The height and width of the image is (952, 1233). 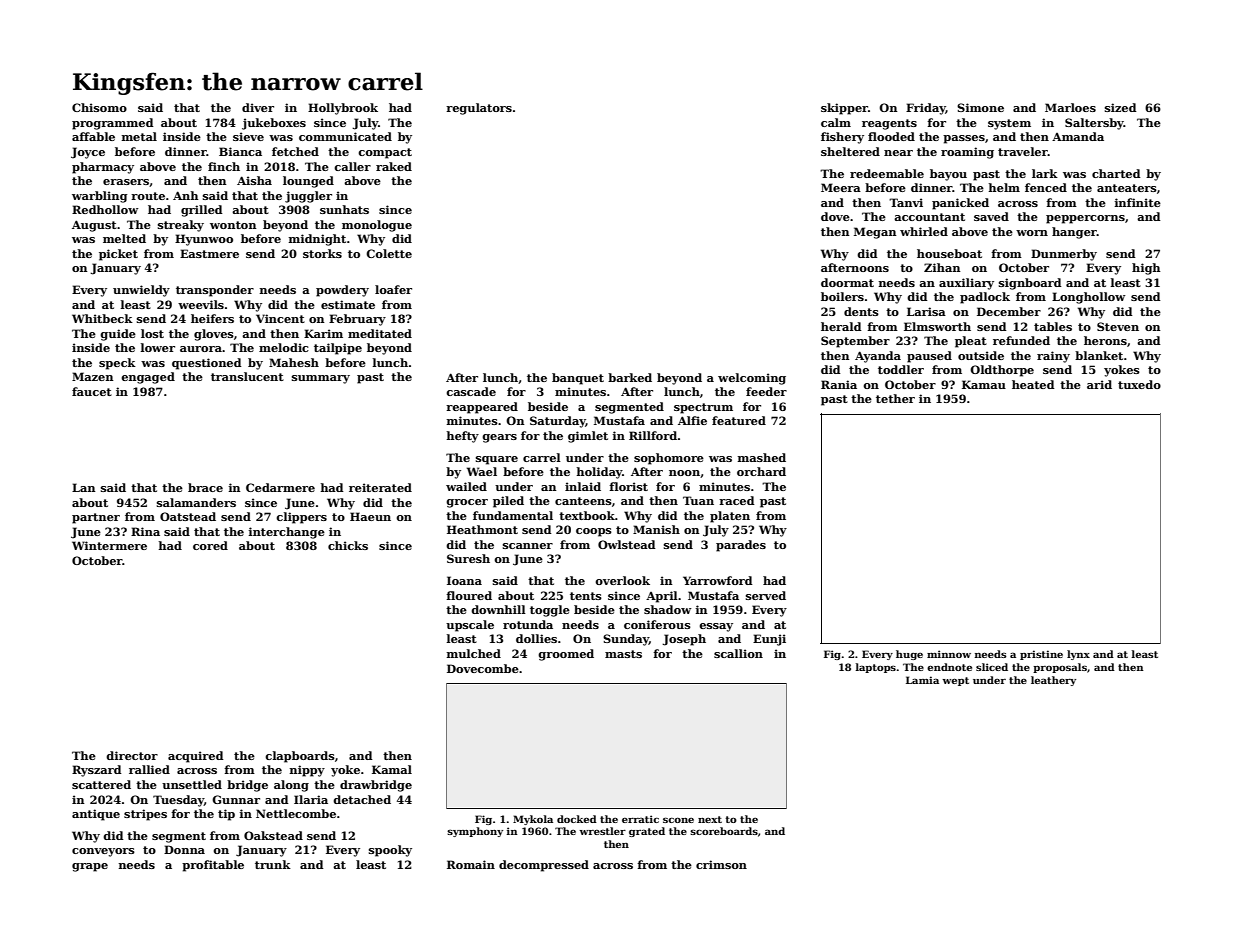 I want to click on Kamal, so click(x=392, y=769).
